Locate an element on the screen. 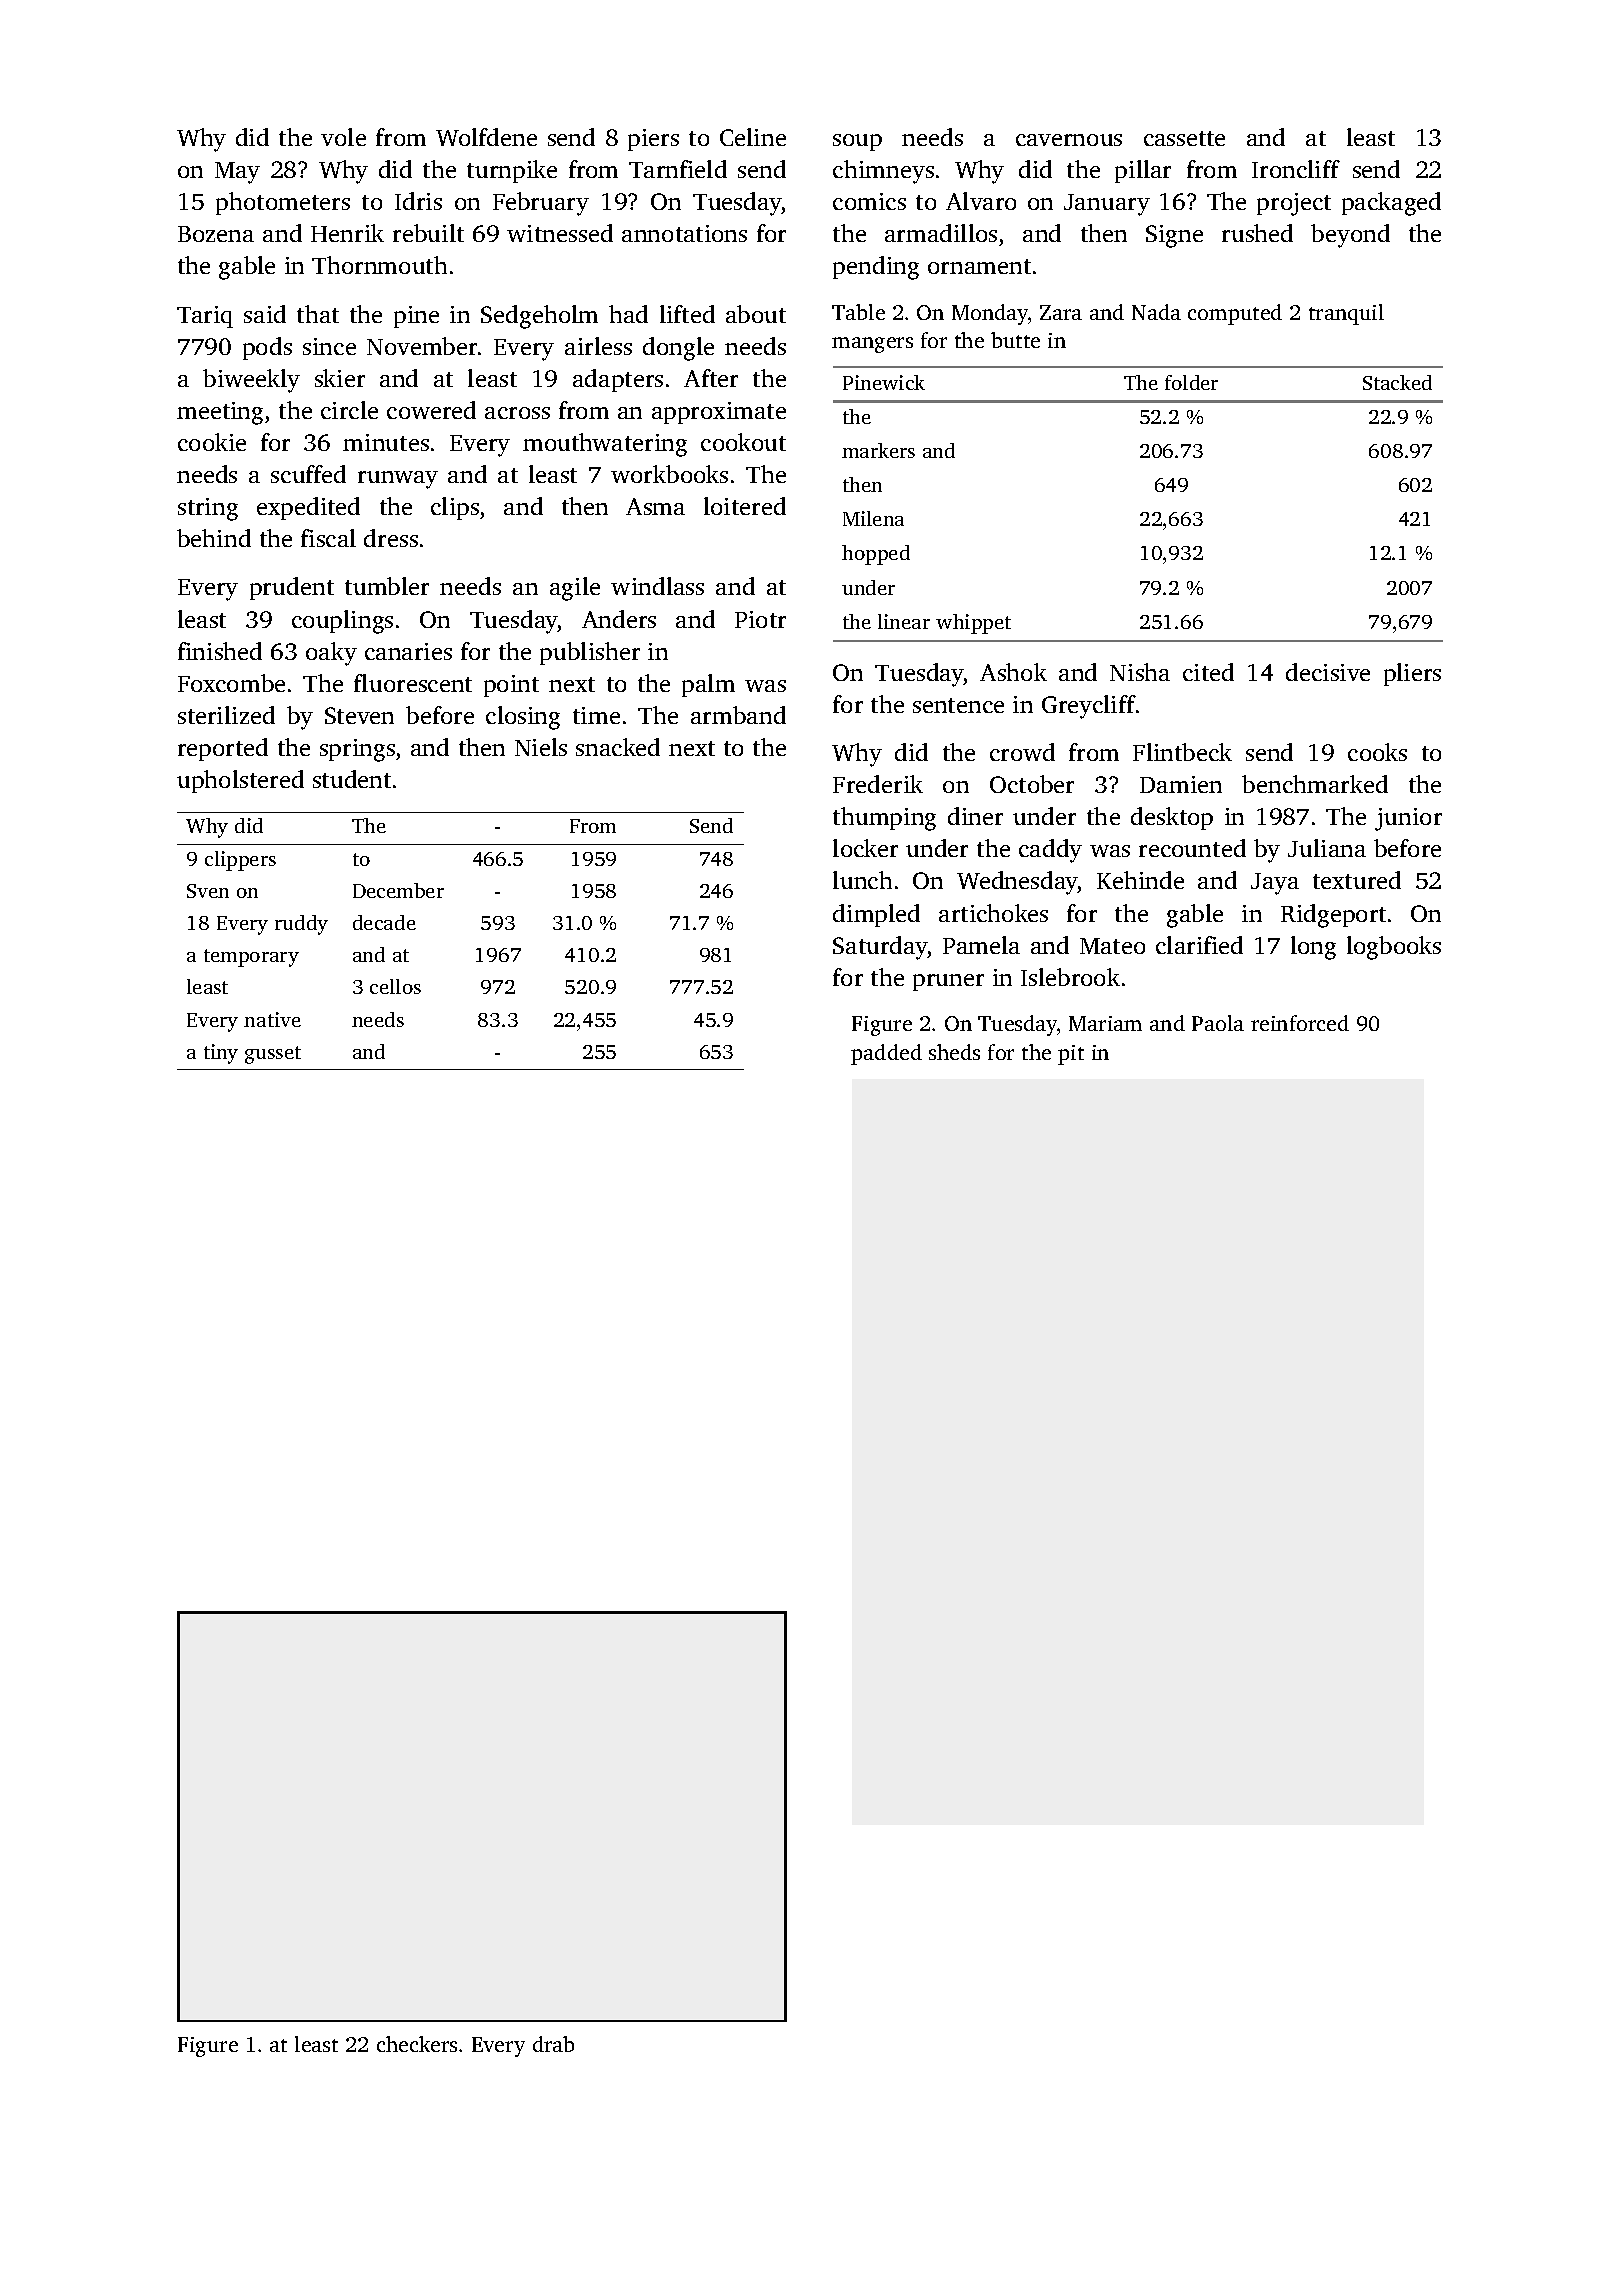 This screenshot has height=2292, width=1620. beyond is located at coordinates (1350, 236).
